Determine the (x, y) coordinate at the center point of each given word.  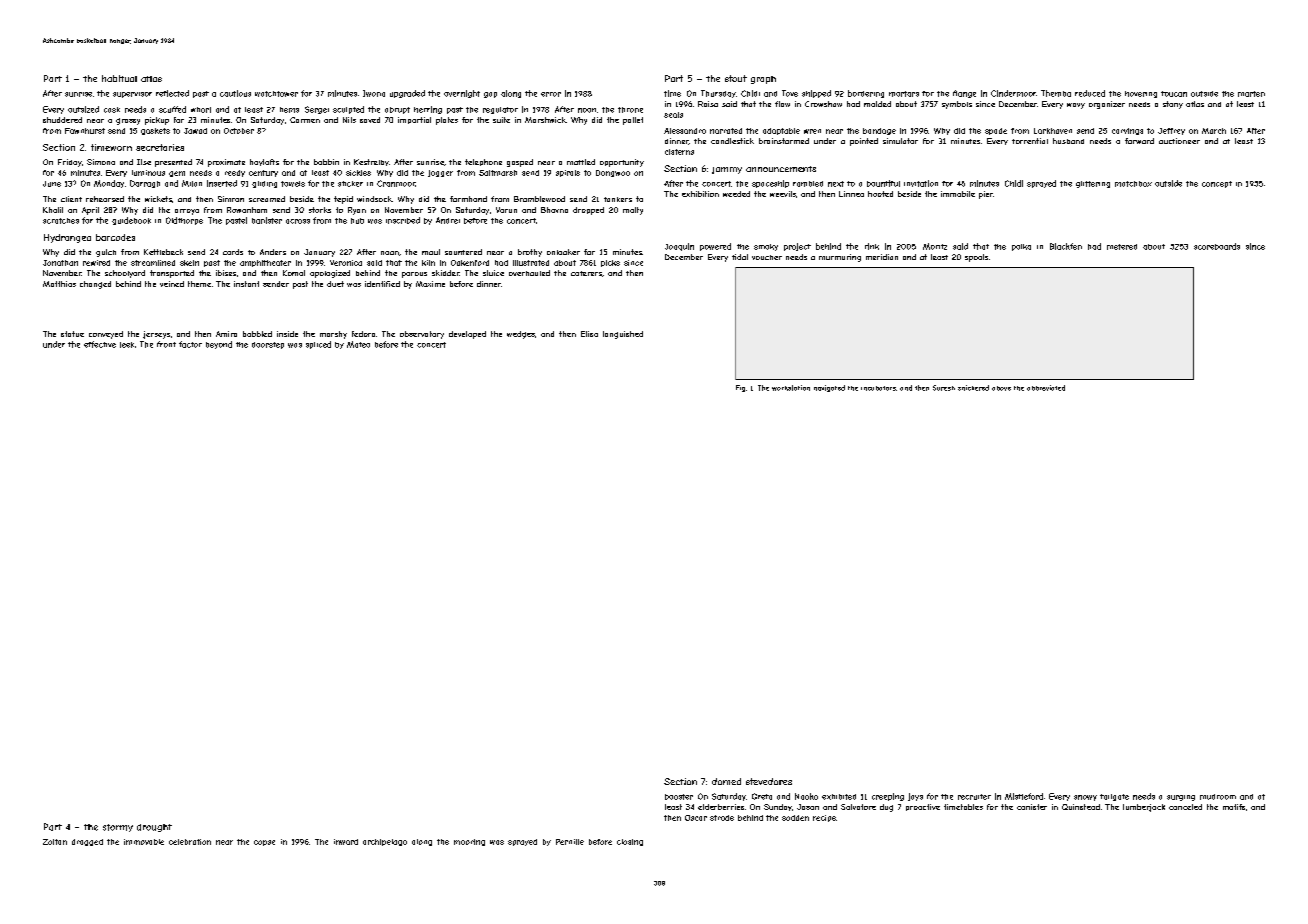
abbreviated (1046, 388)
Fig (740, 388)
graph (763, 80)
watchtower (276, 94)
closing (630, 842)
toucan (1174, 94)
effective (100, 344)
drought (154, 828)
